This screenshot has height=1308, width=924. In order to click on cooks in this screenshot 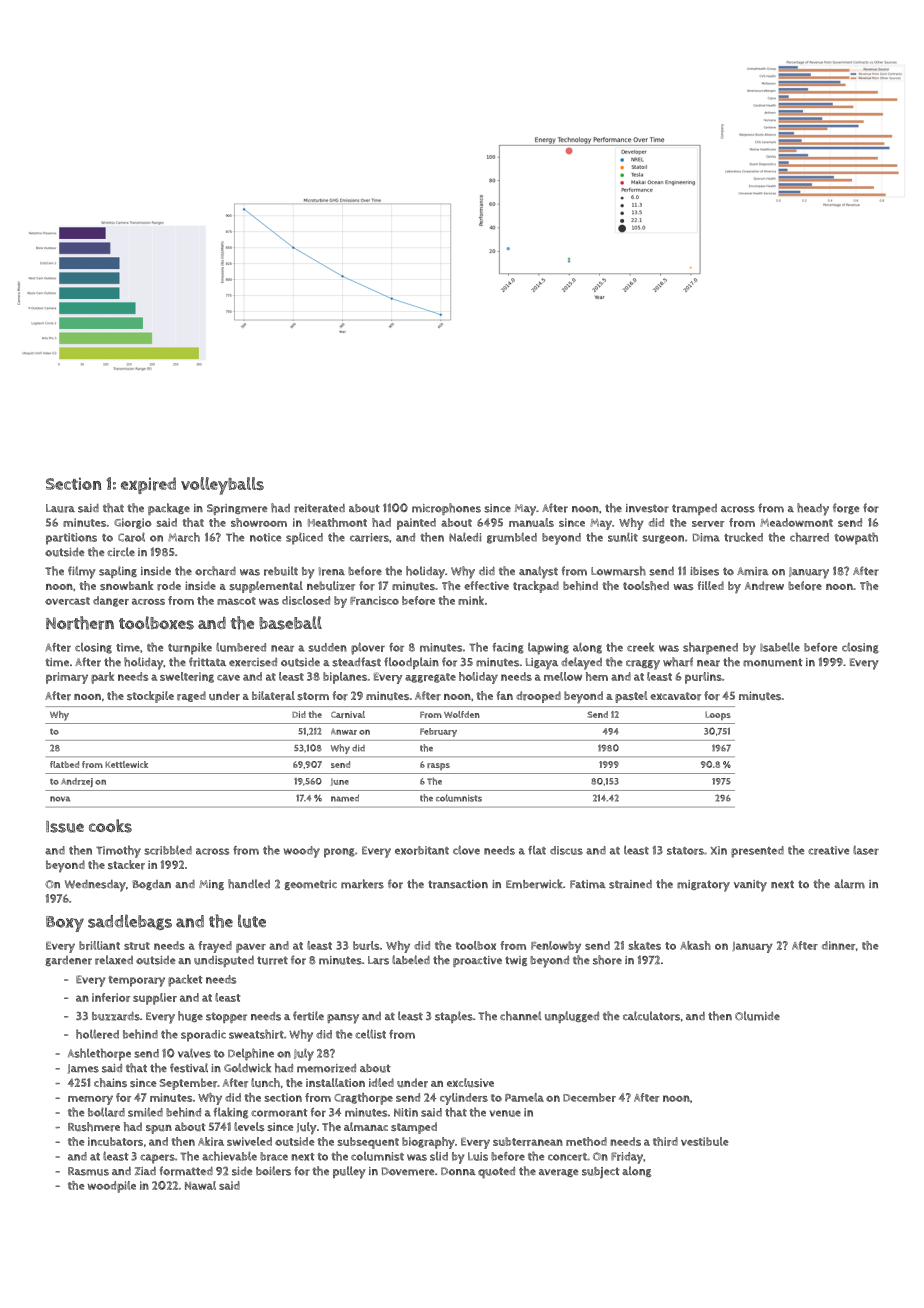, I will do `click(110, 826)`.
